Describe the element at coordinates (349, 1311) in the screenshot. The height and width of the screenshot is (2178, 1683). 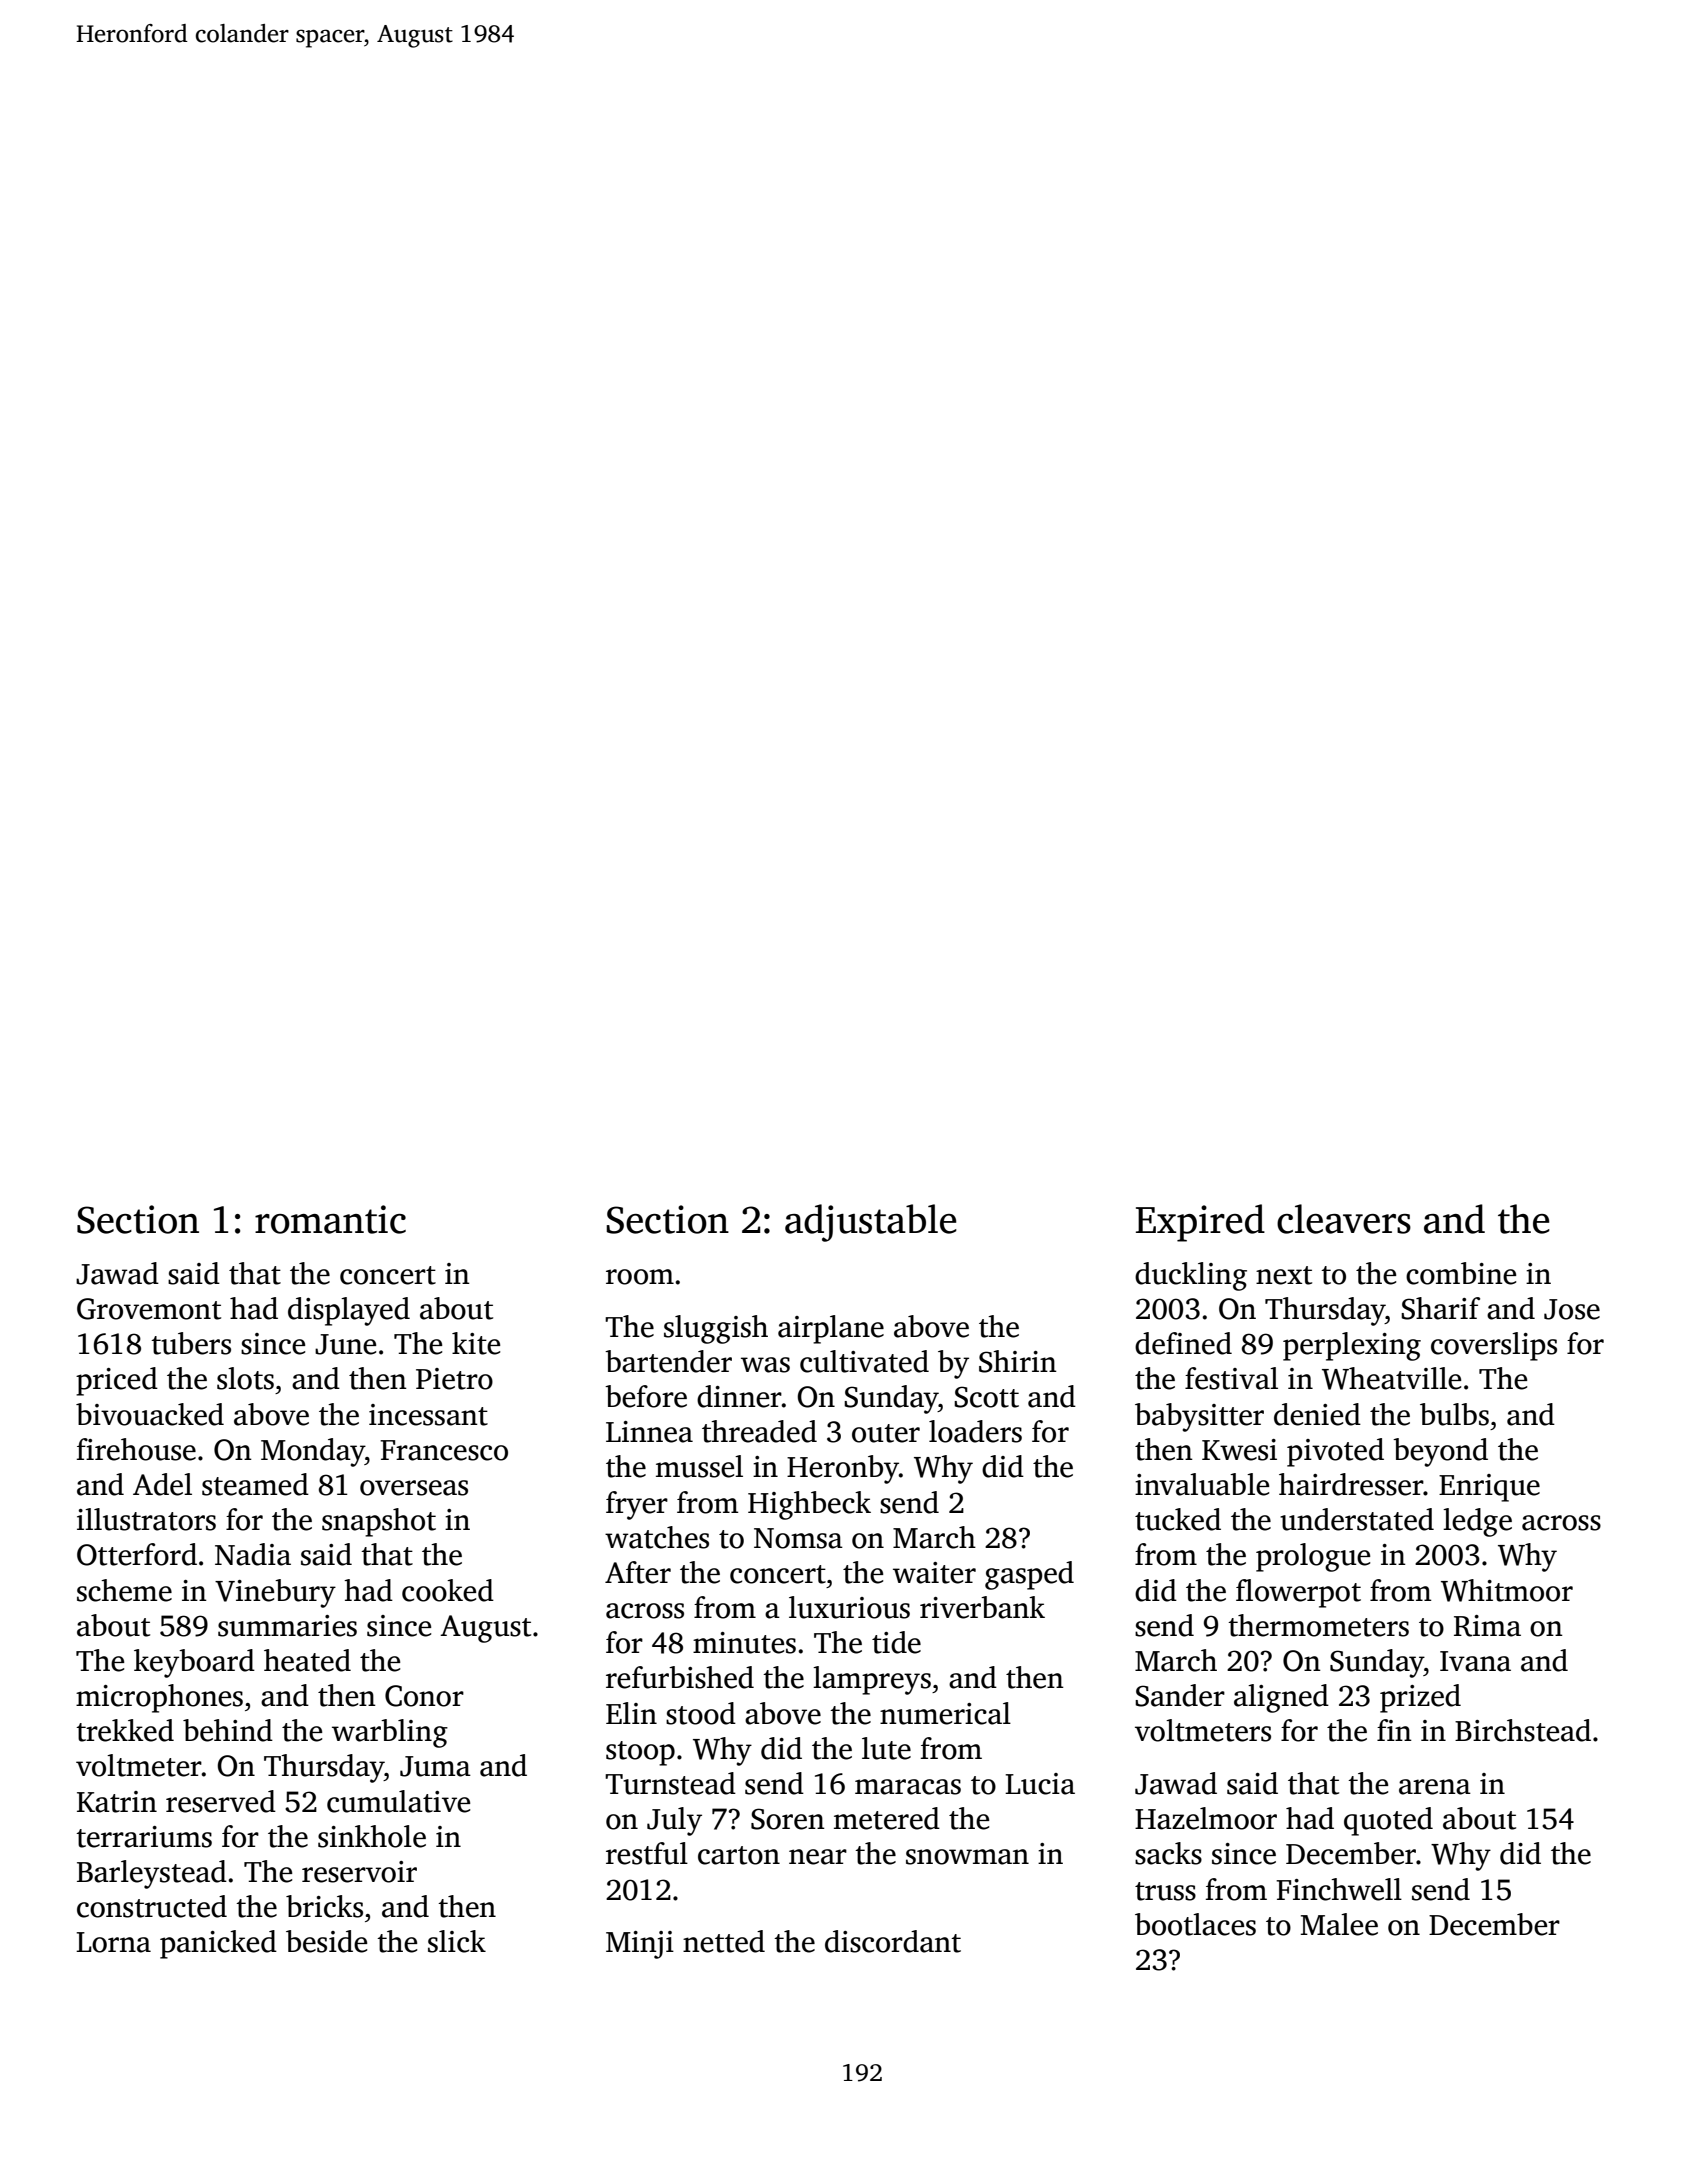
I see `displayed` at that location.
